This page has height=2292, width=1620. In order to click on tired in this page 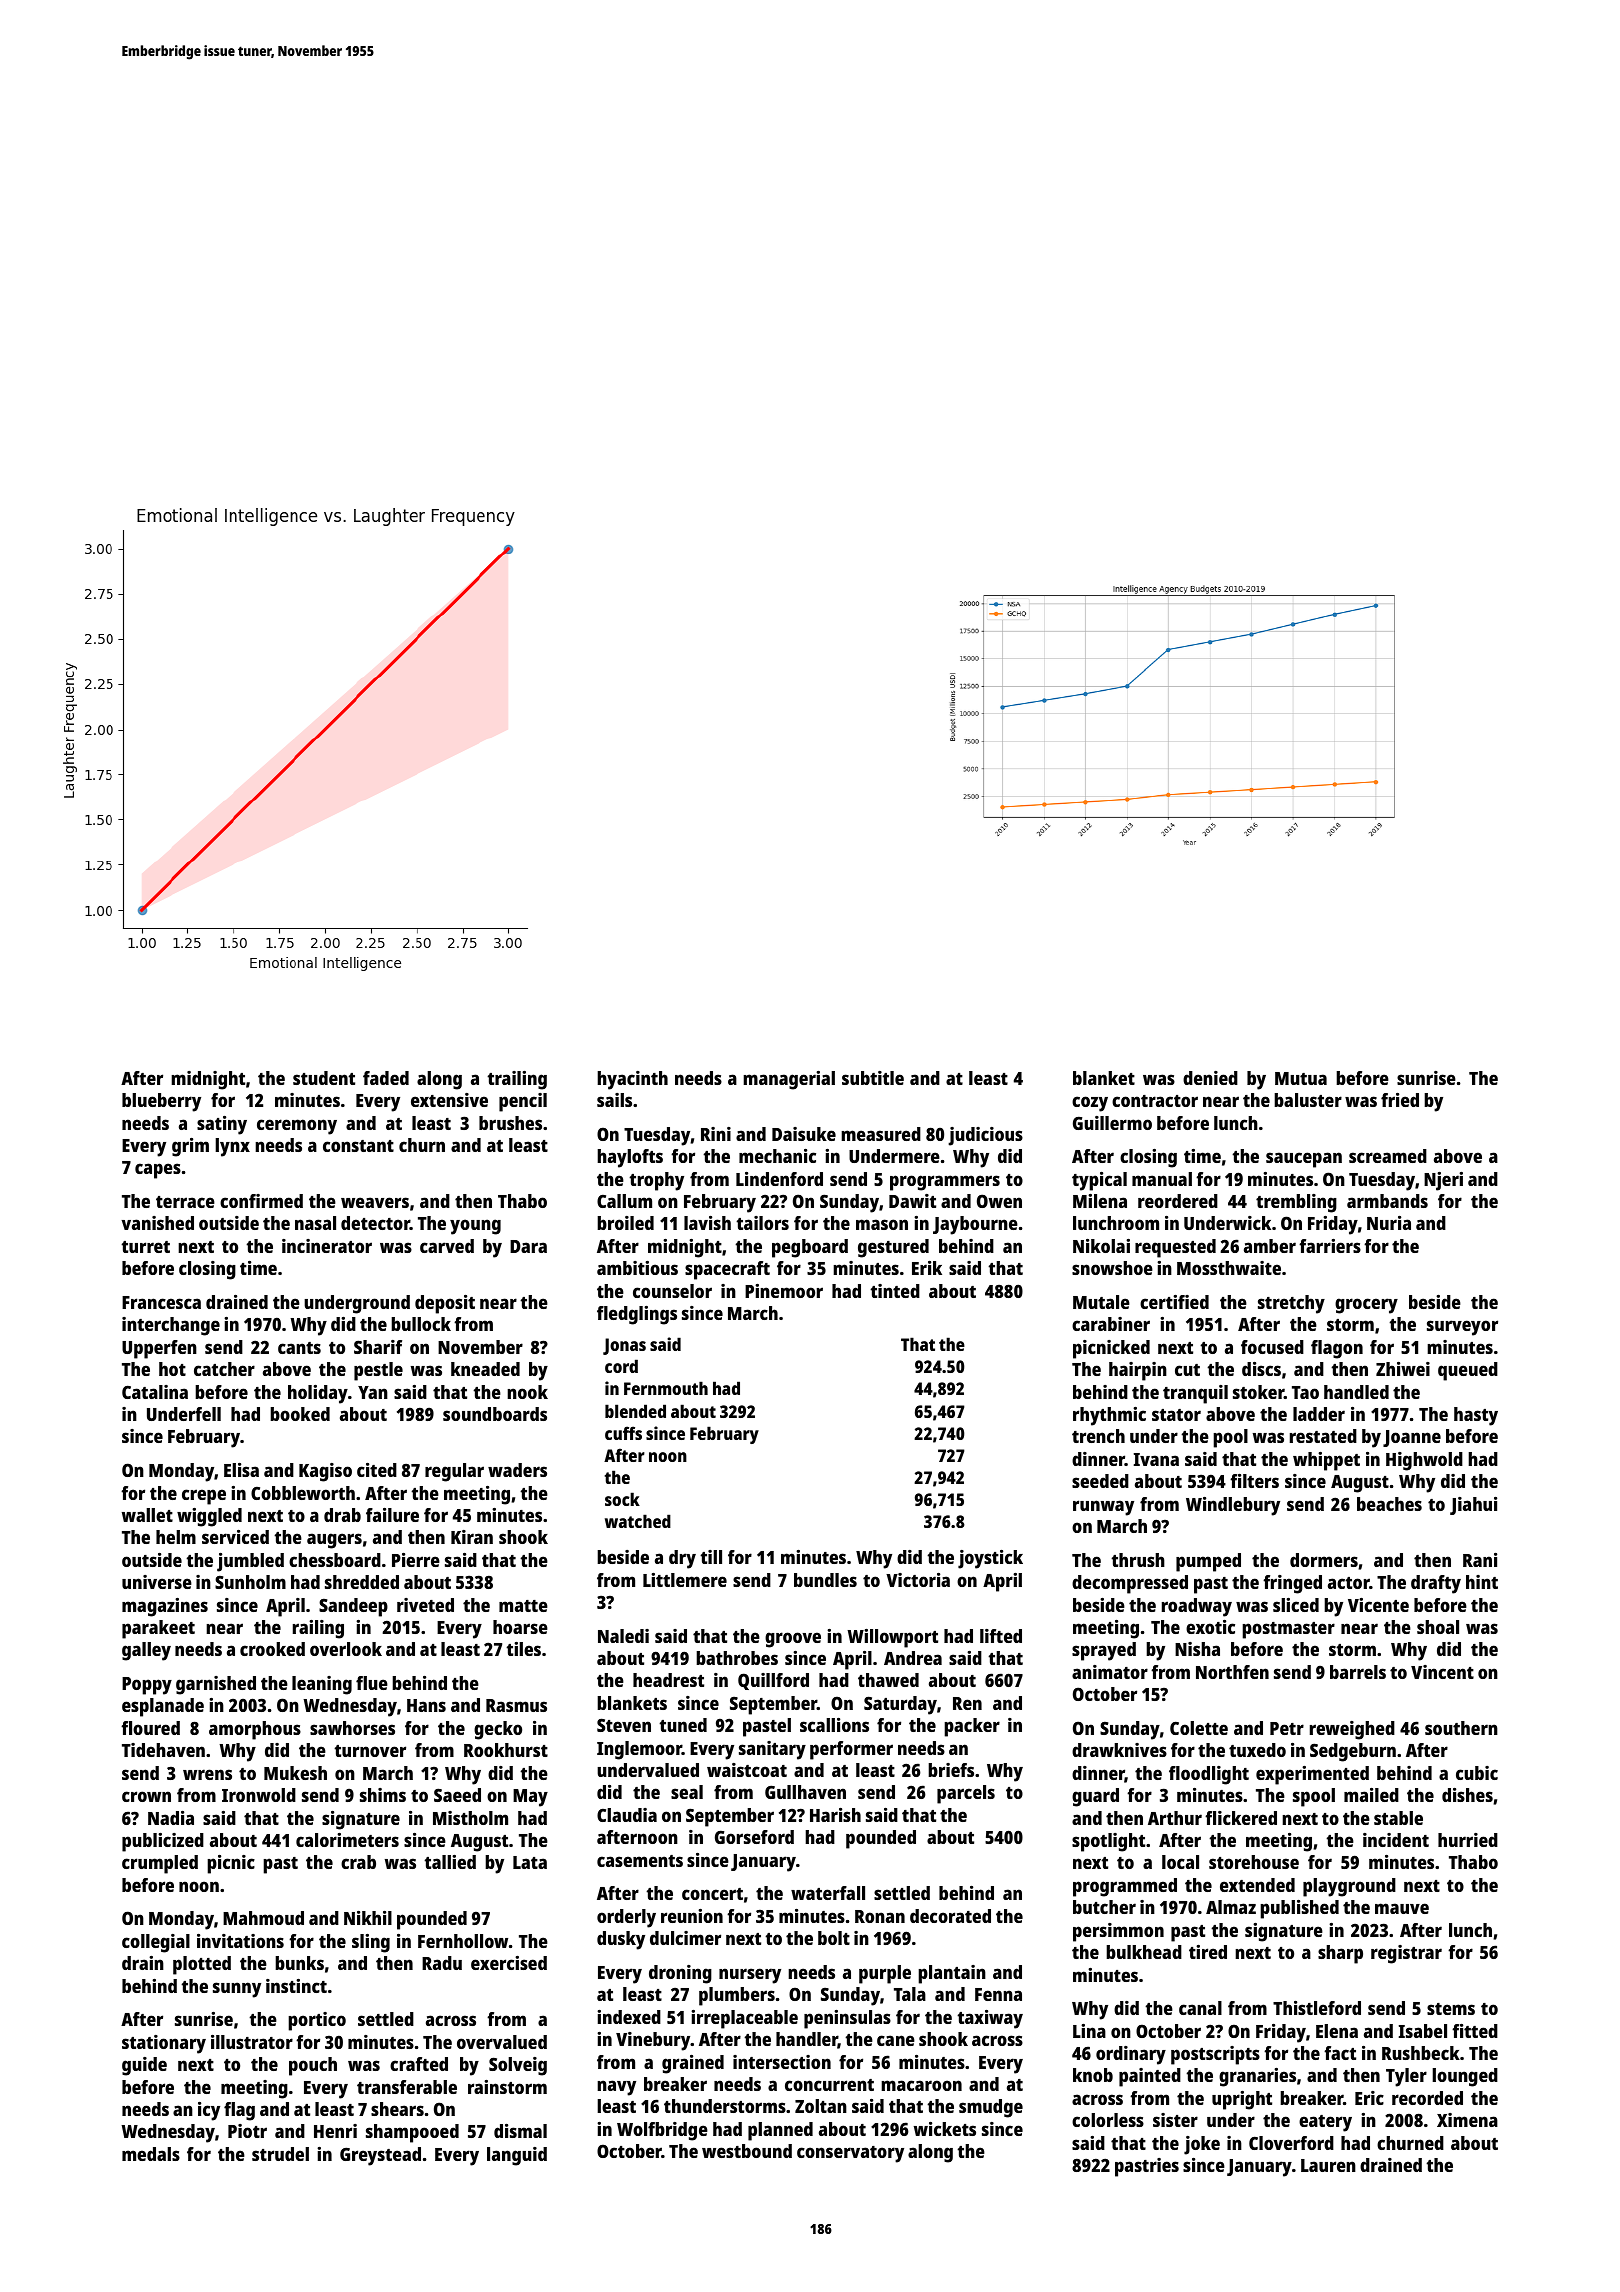, I will do `click(1208, 1952)`.
